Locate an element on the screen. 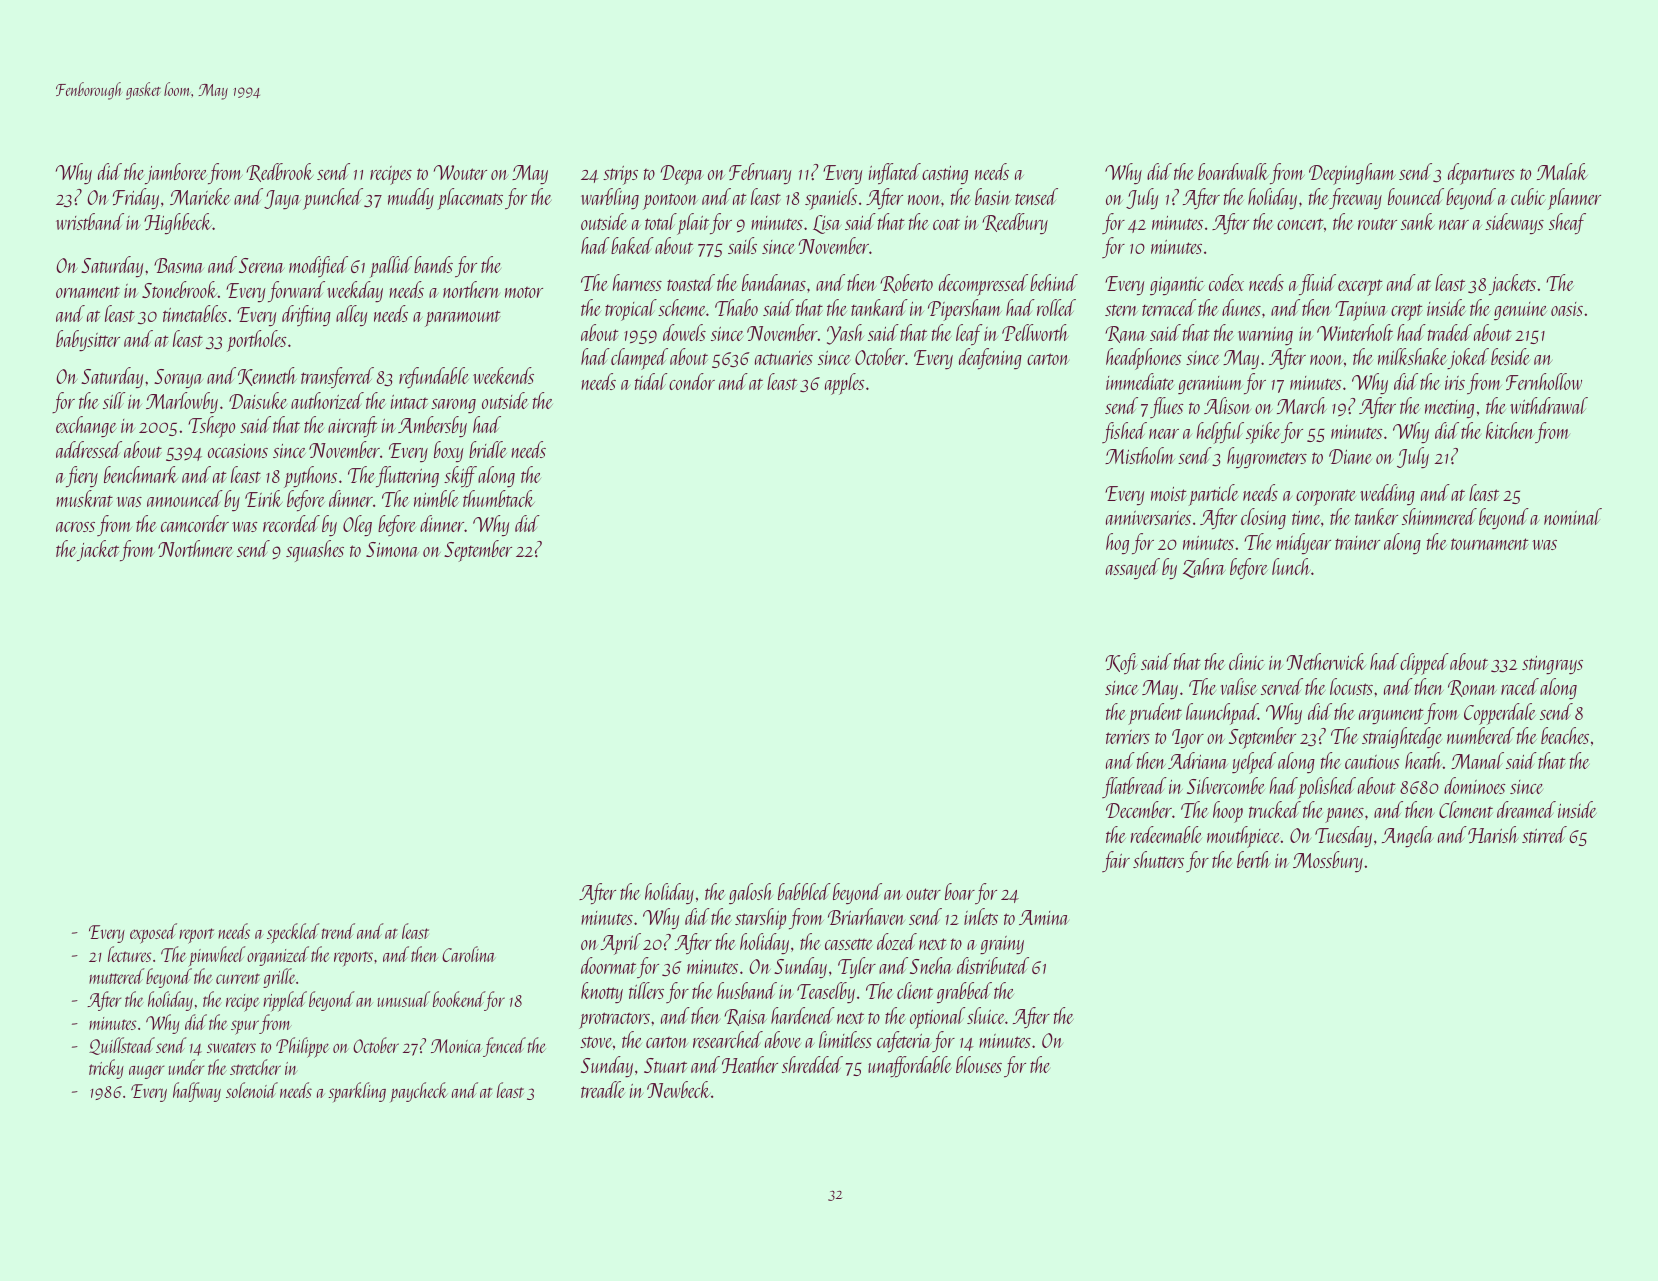 The image size is (1658, 1281). pallid is located at coordinates (391, 267).
